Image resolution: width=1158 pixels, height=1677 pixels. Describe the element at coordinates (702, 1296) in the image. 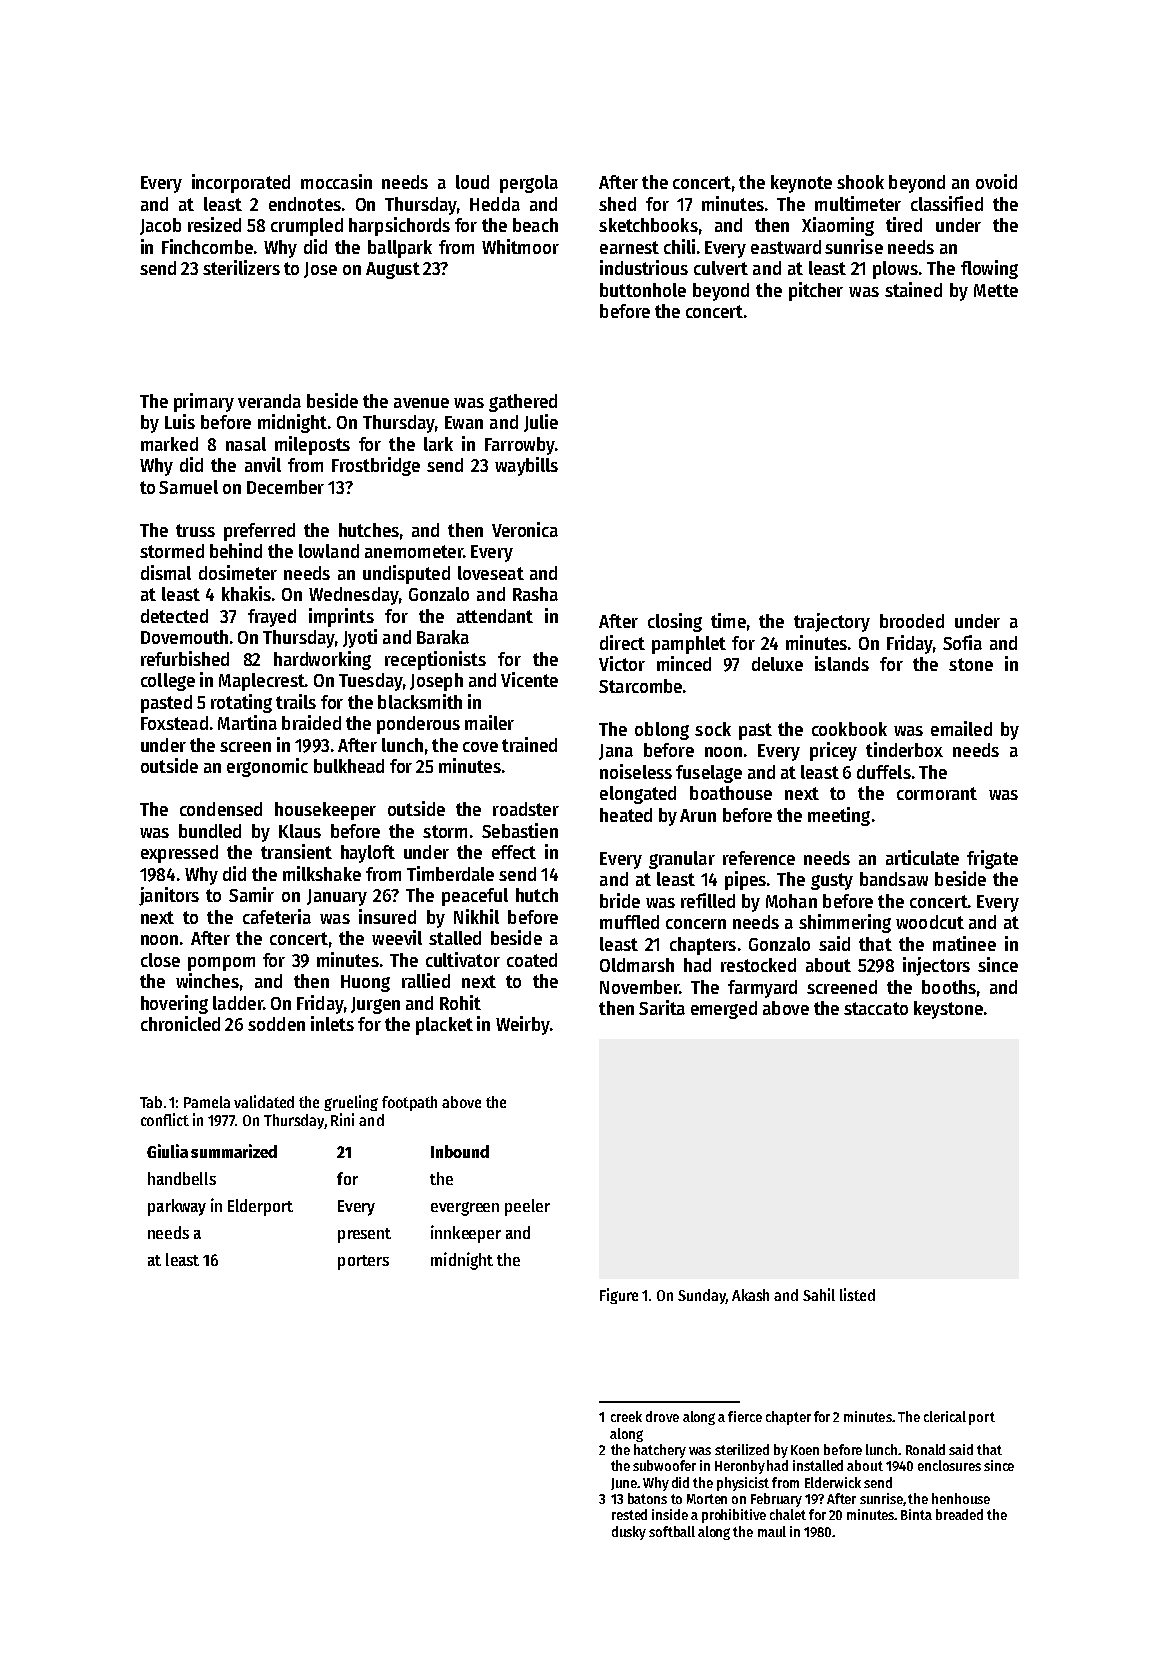

I see `Sunday` at that location.
